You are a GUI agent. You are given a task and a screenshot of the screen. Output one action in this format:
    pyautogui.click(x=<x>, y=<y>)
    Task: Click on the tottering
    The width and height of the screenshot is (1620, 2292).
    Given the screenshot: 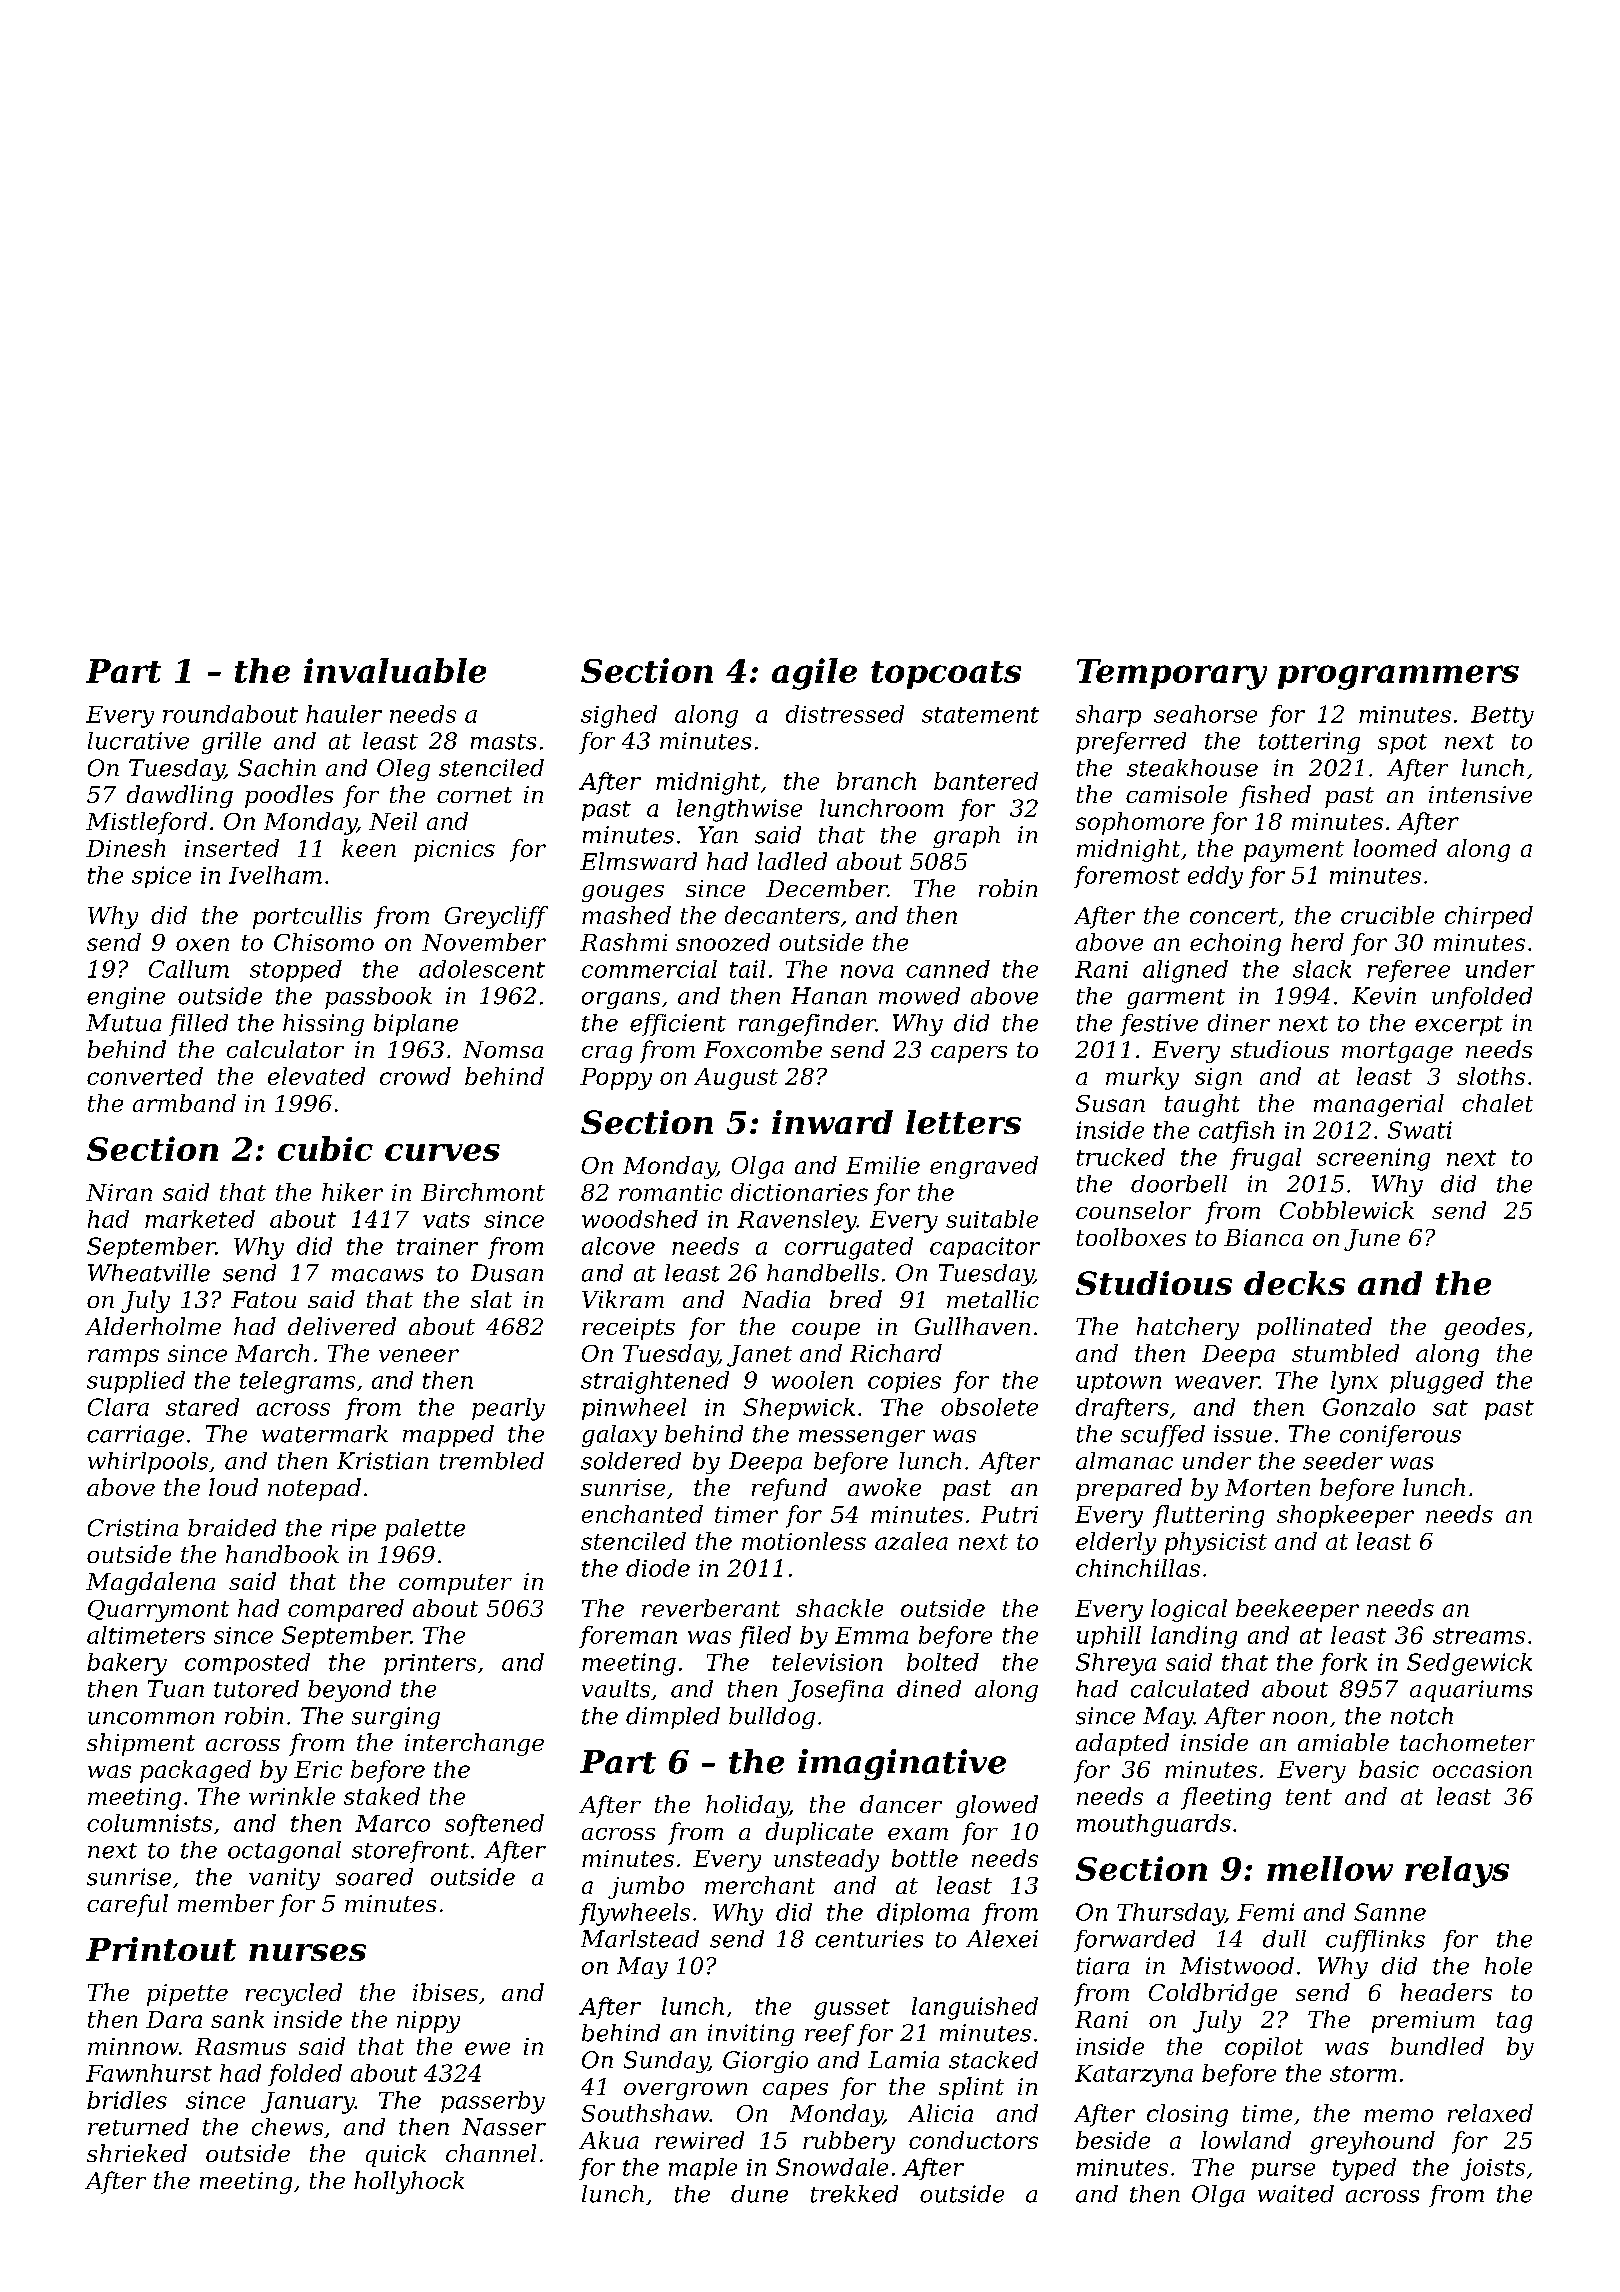 What is the action you would take?
    pyautogui.click(x=1309, y=743)
